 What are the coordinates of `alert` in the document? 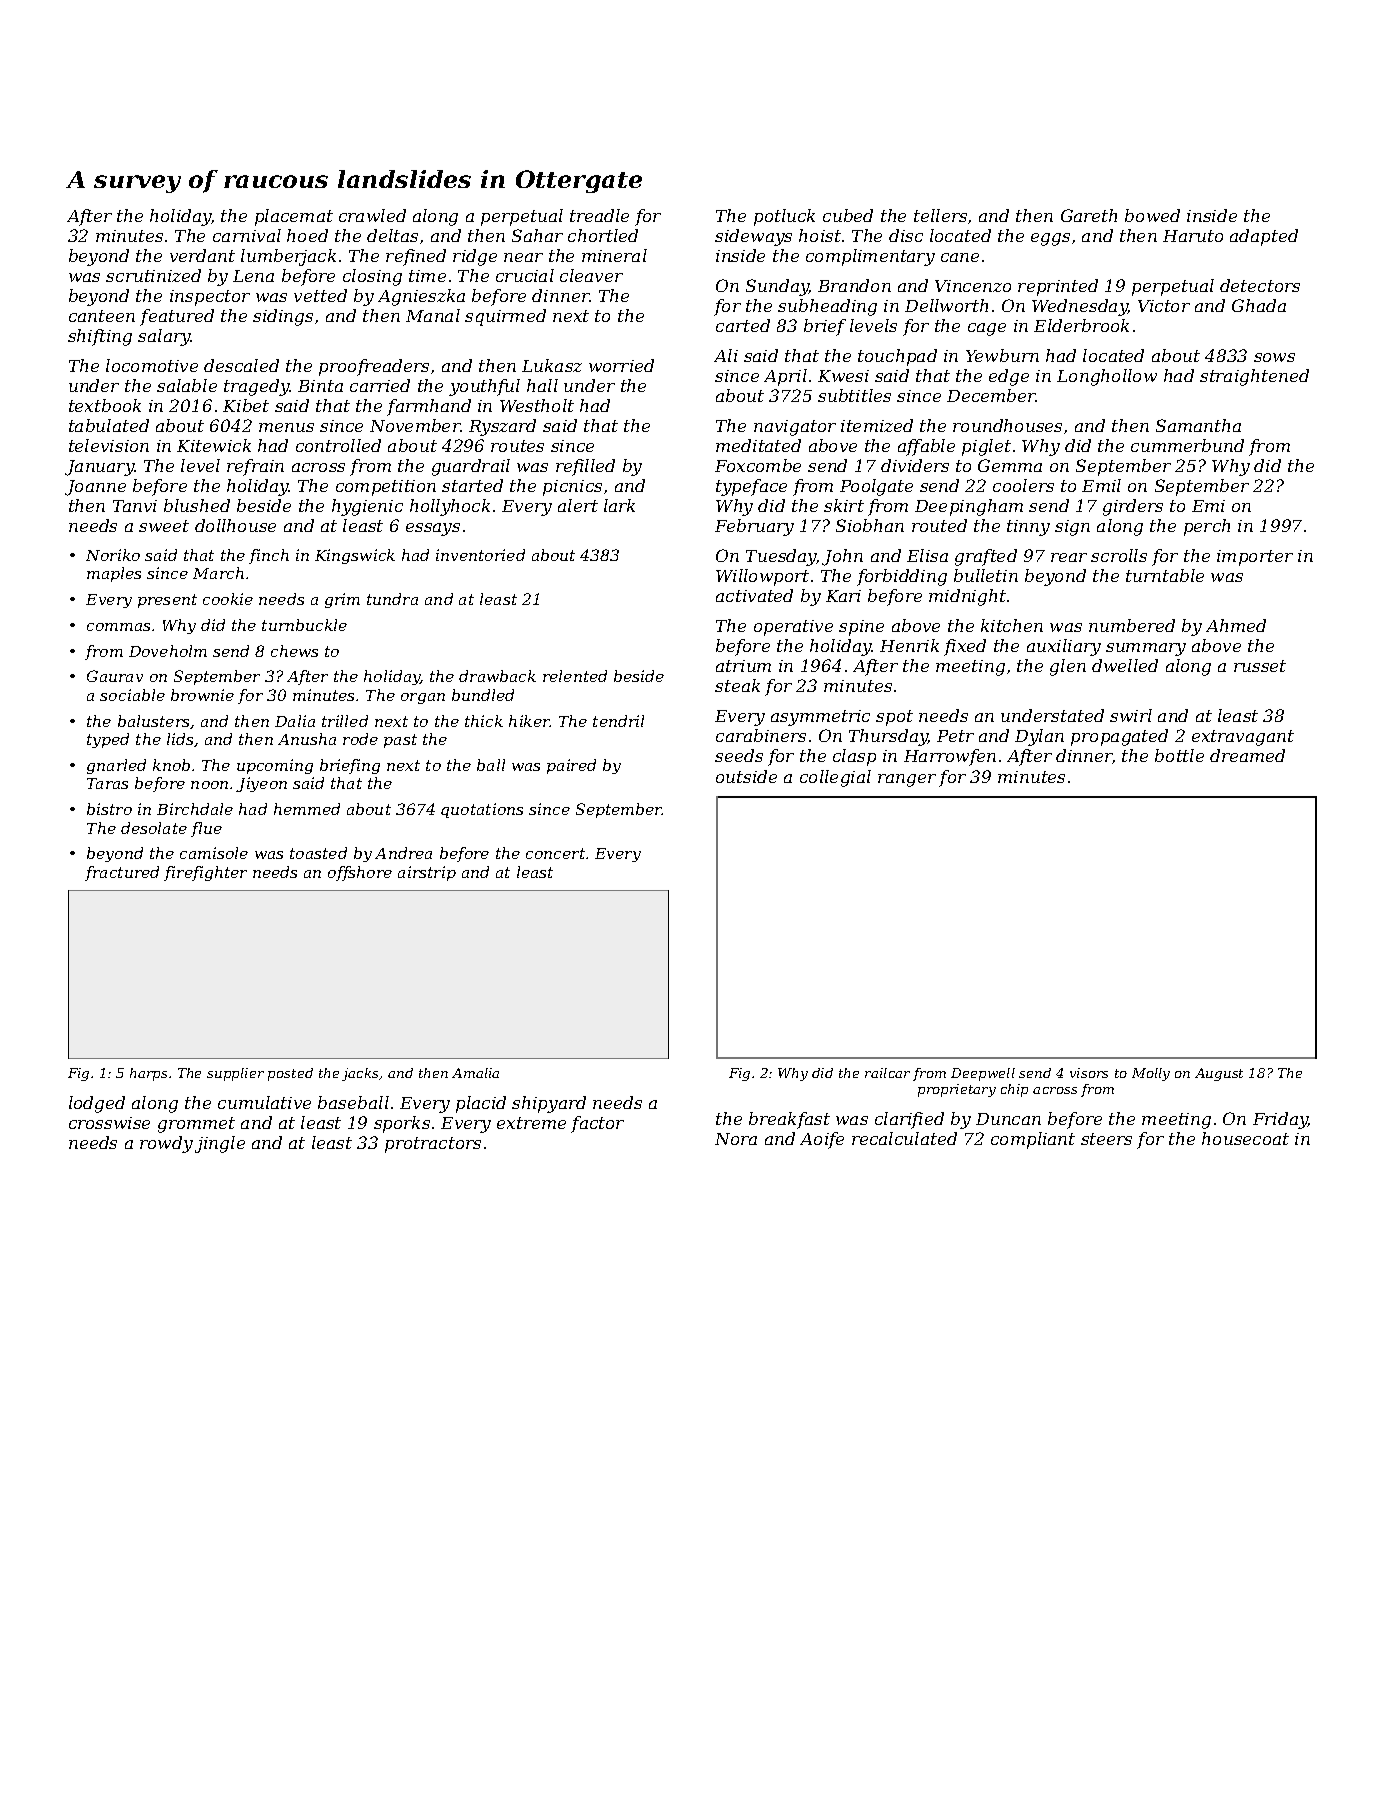 It's located at (578, 505).
